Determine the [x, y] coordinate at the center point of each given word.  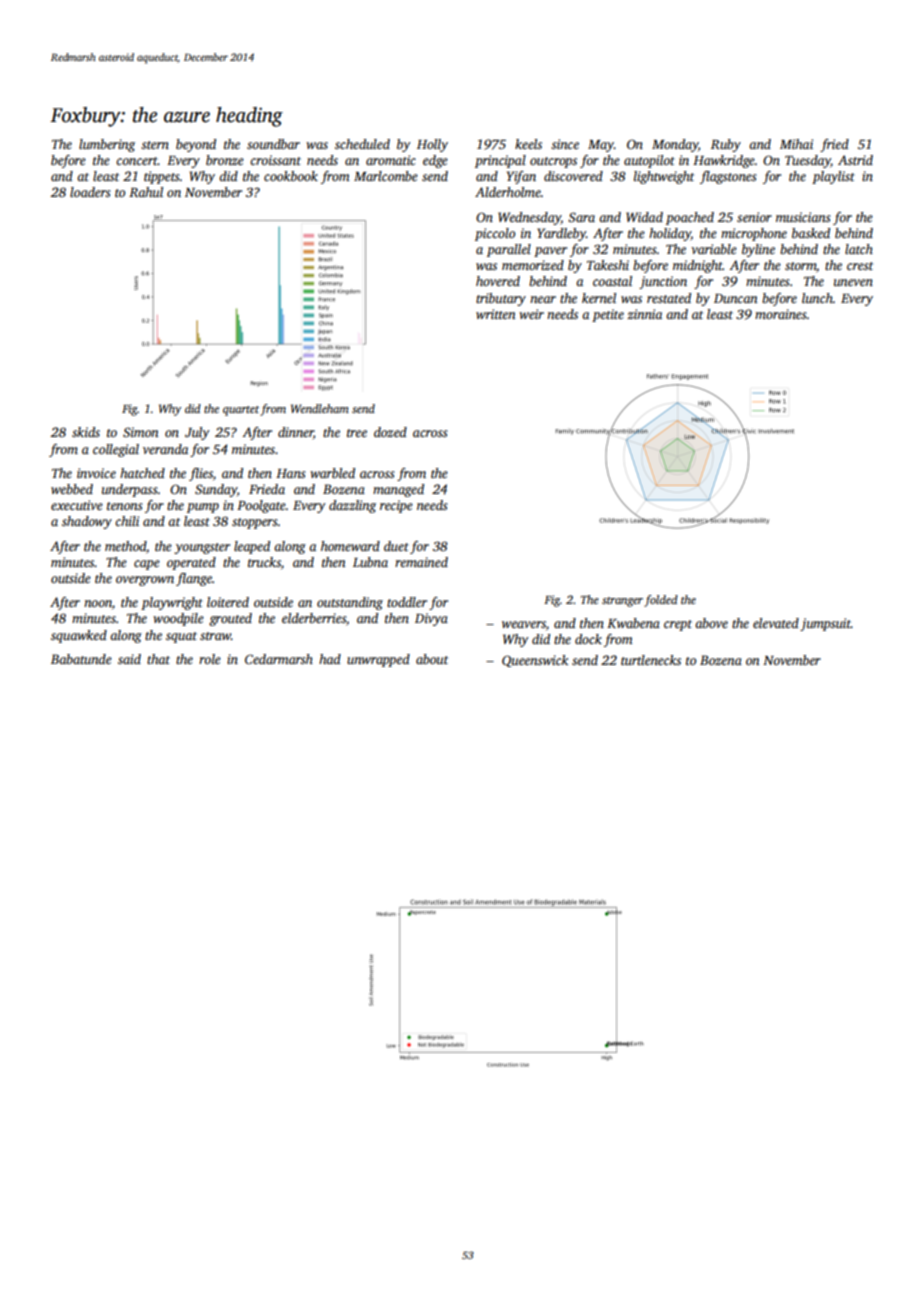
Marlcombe [386, 176]
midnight [698, 266]
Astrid [855, 160]
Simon [141, 432]
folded [661, 601]
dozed [390, 432]
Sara [581, 217]
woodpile [178, 619]
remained [421, 562]
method [125, 546]
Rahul [146, 192]
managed [398, 490]
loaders [90, 192]
